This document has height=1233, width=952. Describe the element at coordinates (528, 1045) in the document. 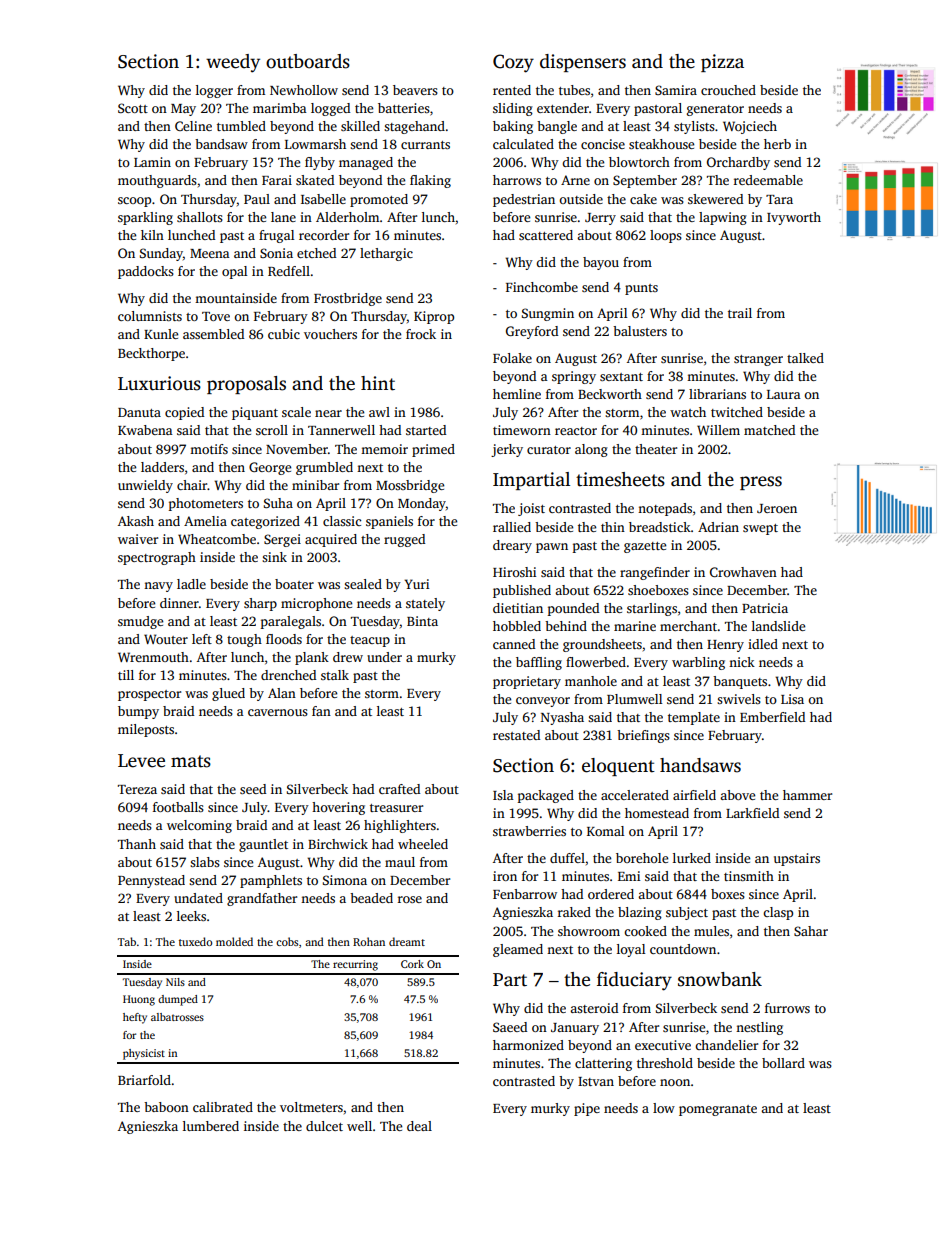

I see `harmonized` at that location.
